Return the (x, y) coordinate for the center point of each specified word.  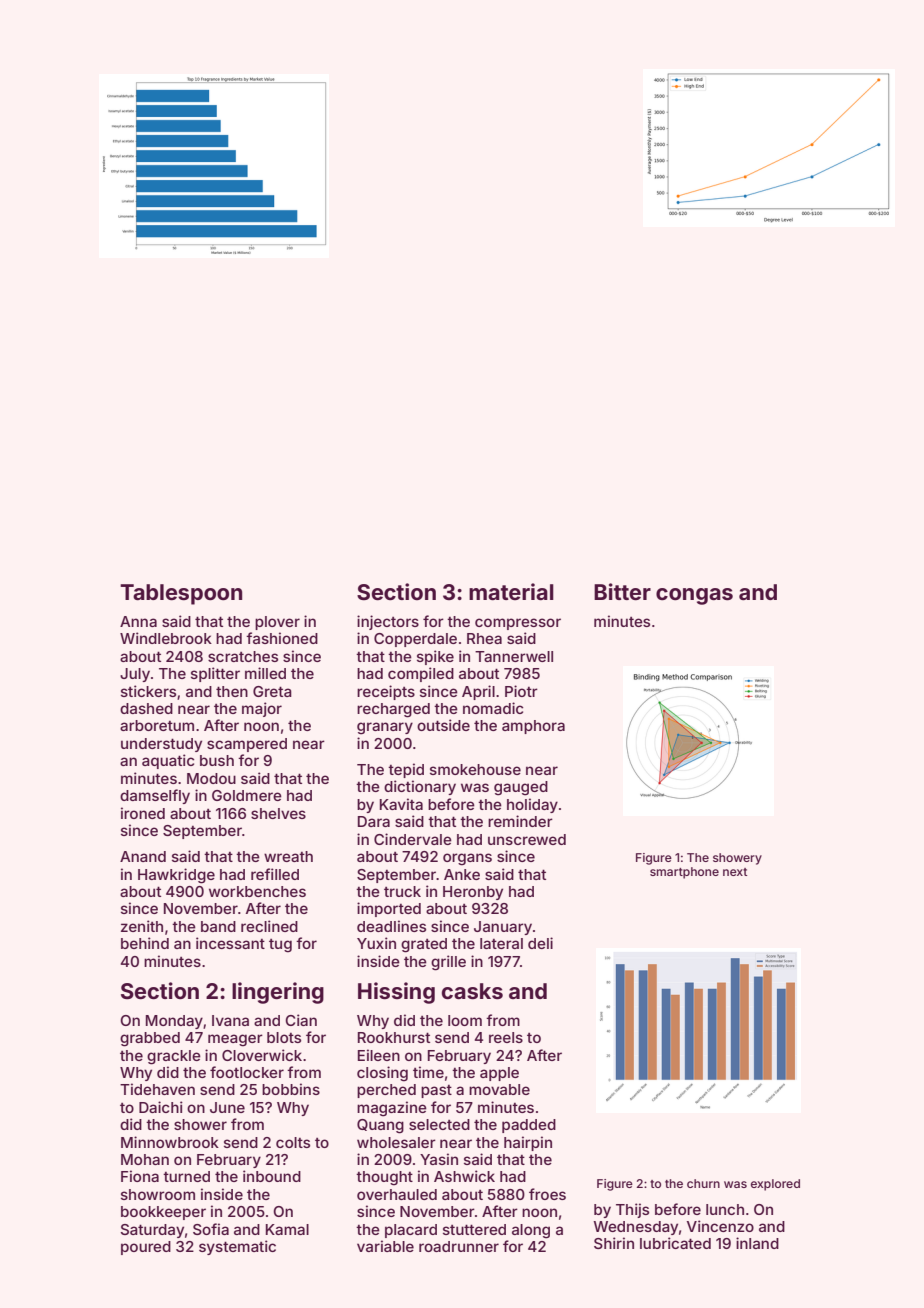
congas (694, 596)
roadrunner (459, 1246)
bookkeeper (163, 1213)
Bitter (622, 591)
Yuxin (376, 943)
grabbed (150, 1039)
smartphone (684, 873)
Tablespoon (181, 594)
